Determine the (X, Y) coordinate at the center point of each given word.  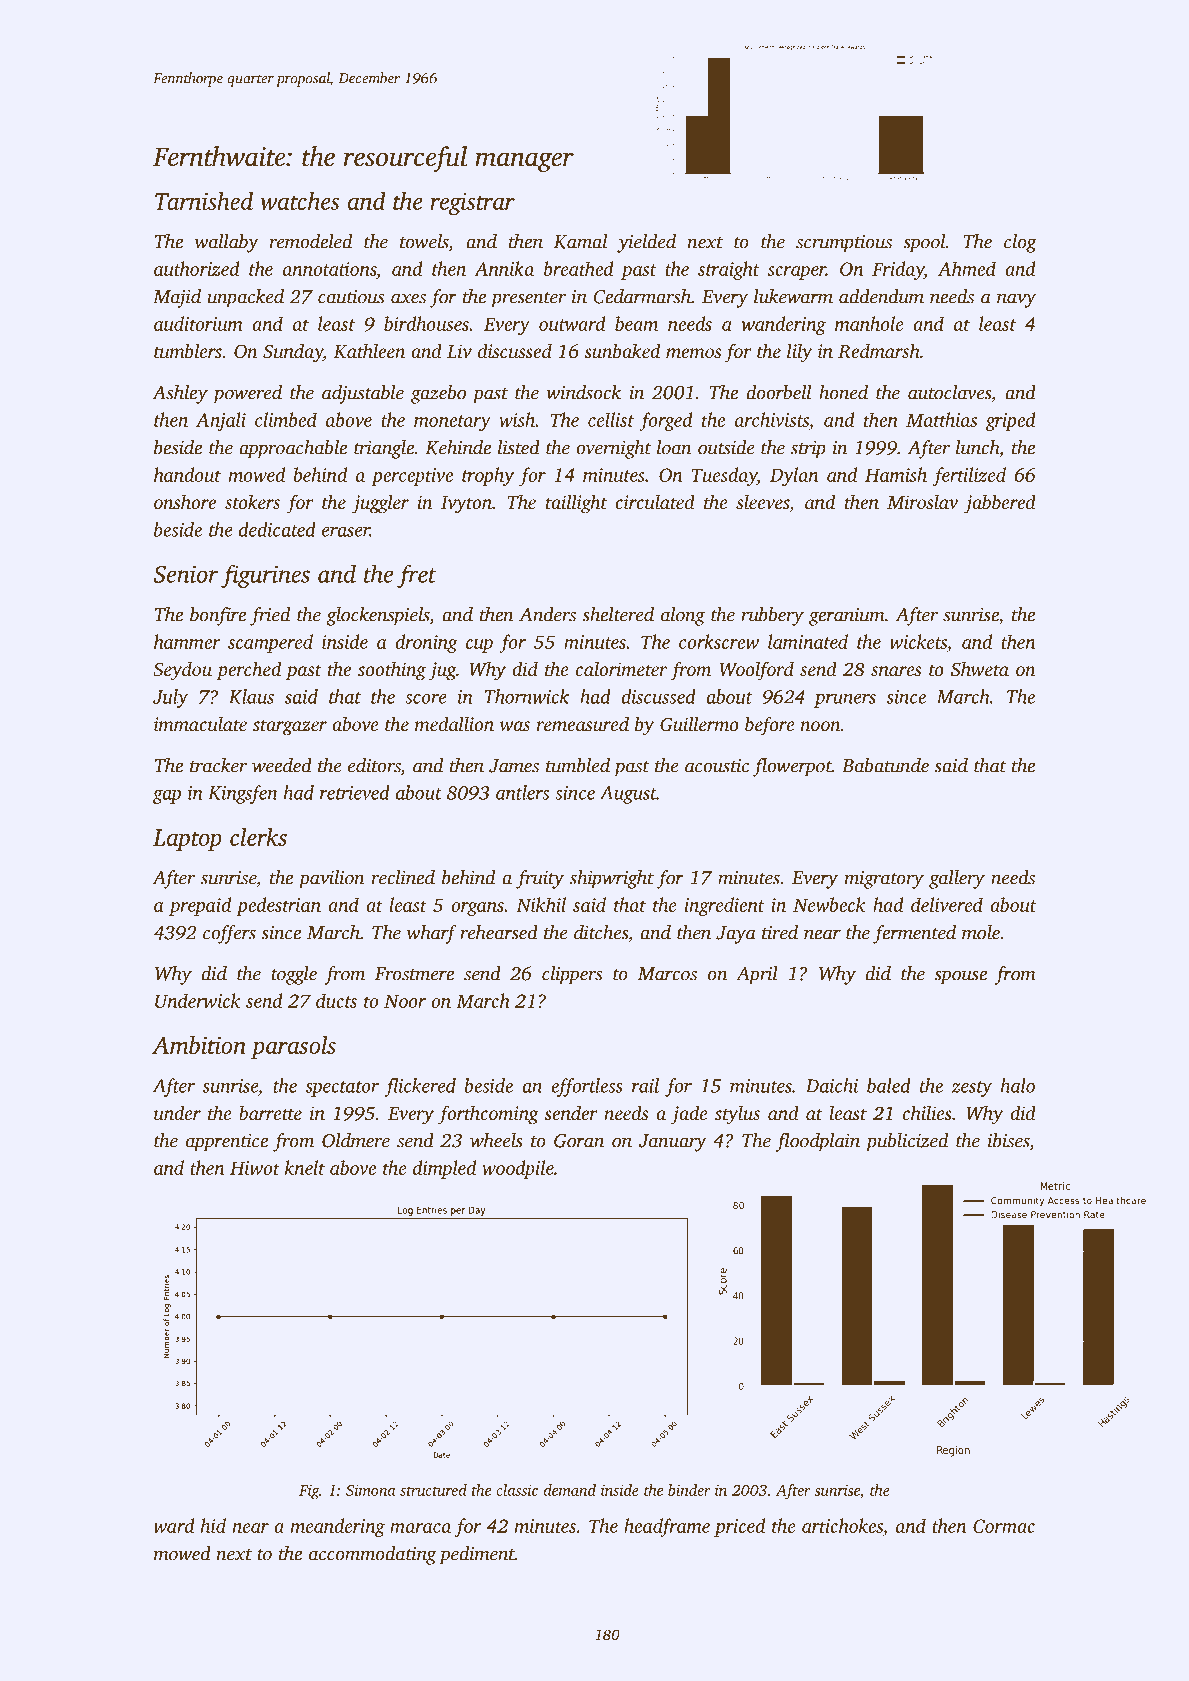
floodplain (818, 1142)
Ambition (199, 1045)
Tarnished (204, 201)
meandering (338, 1527)
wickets (918, 641)
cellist (611, 419)
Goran (579, 1141)
